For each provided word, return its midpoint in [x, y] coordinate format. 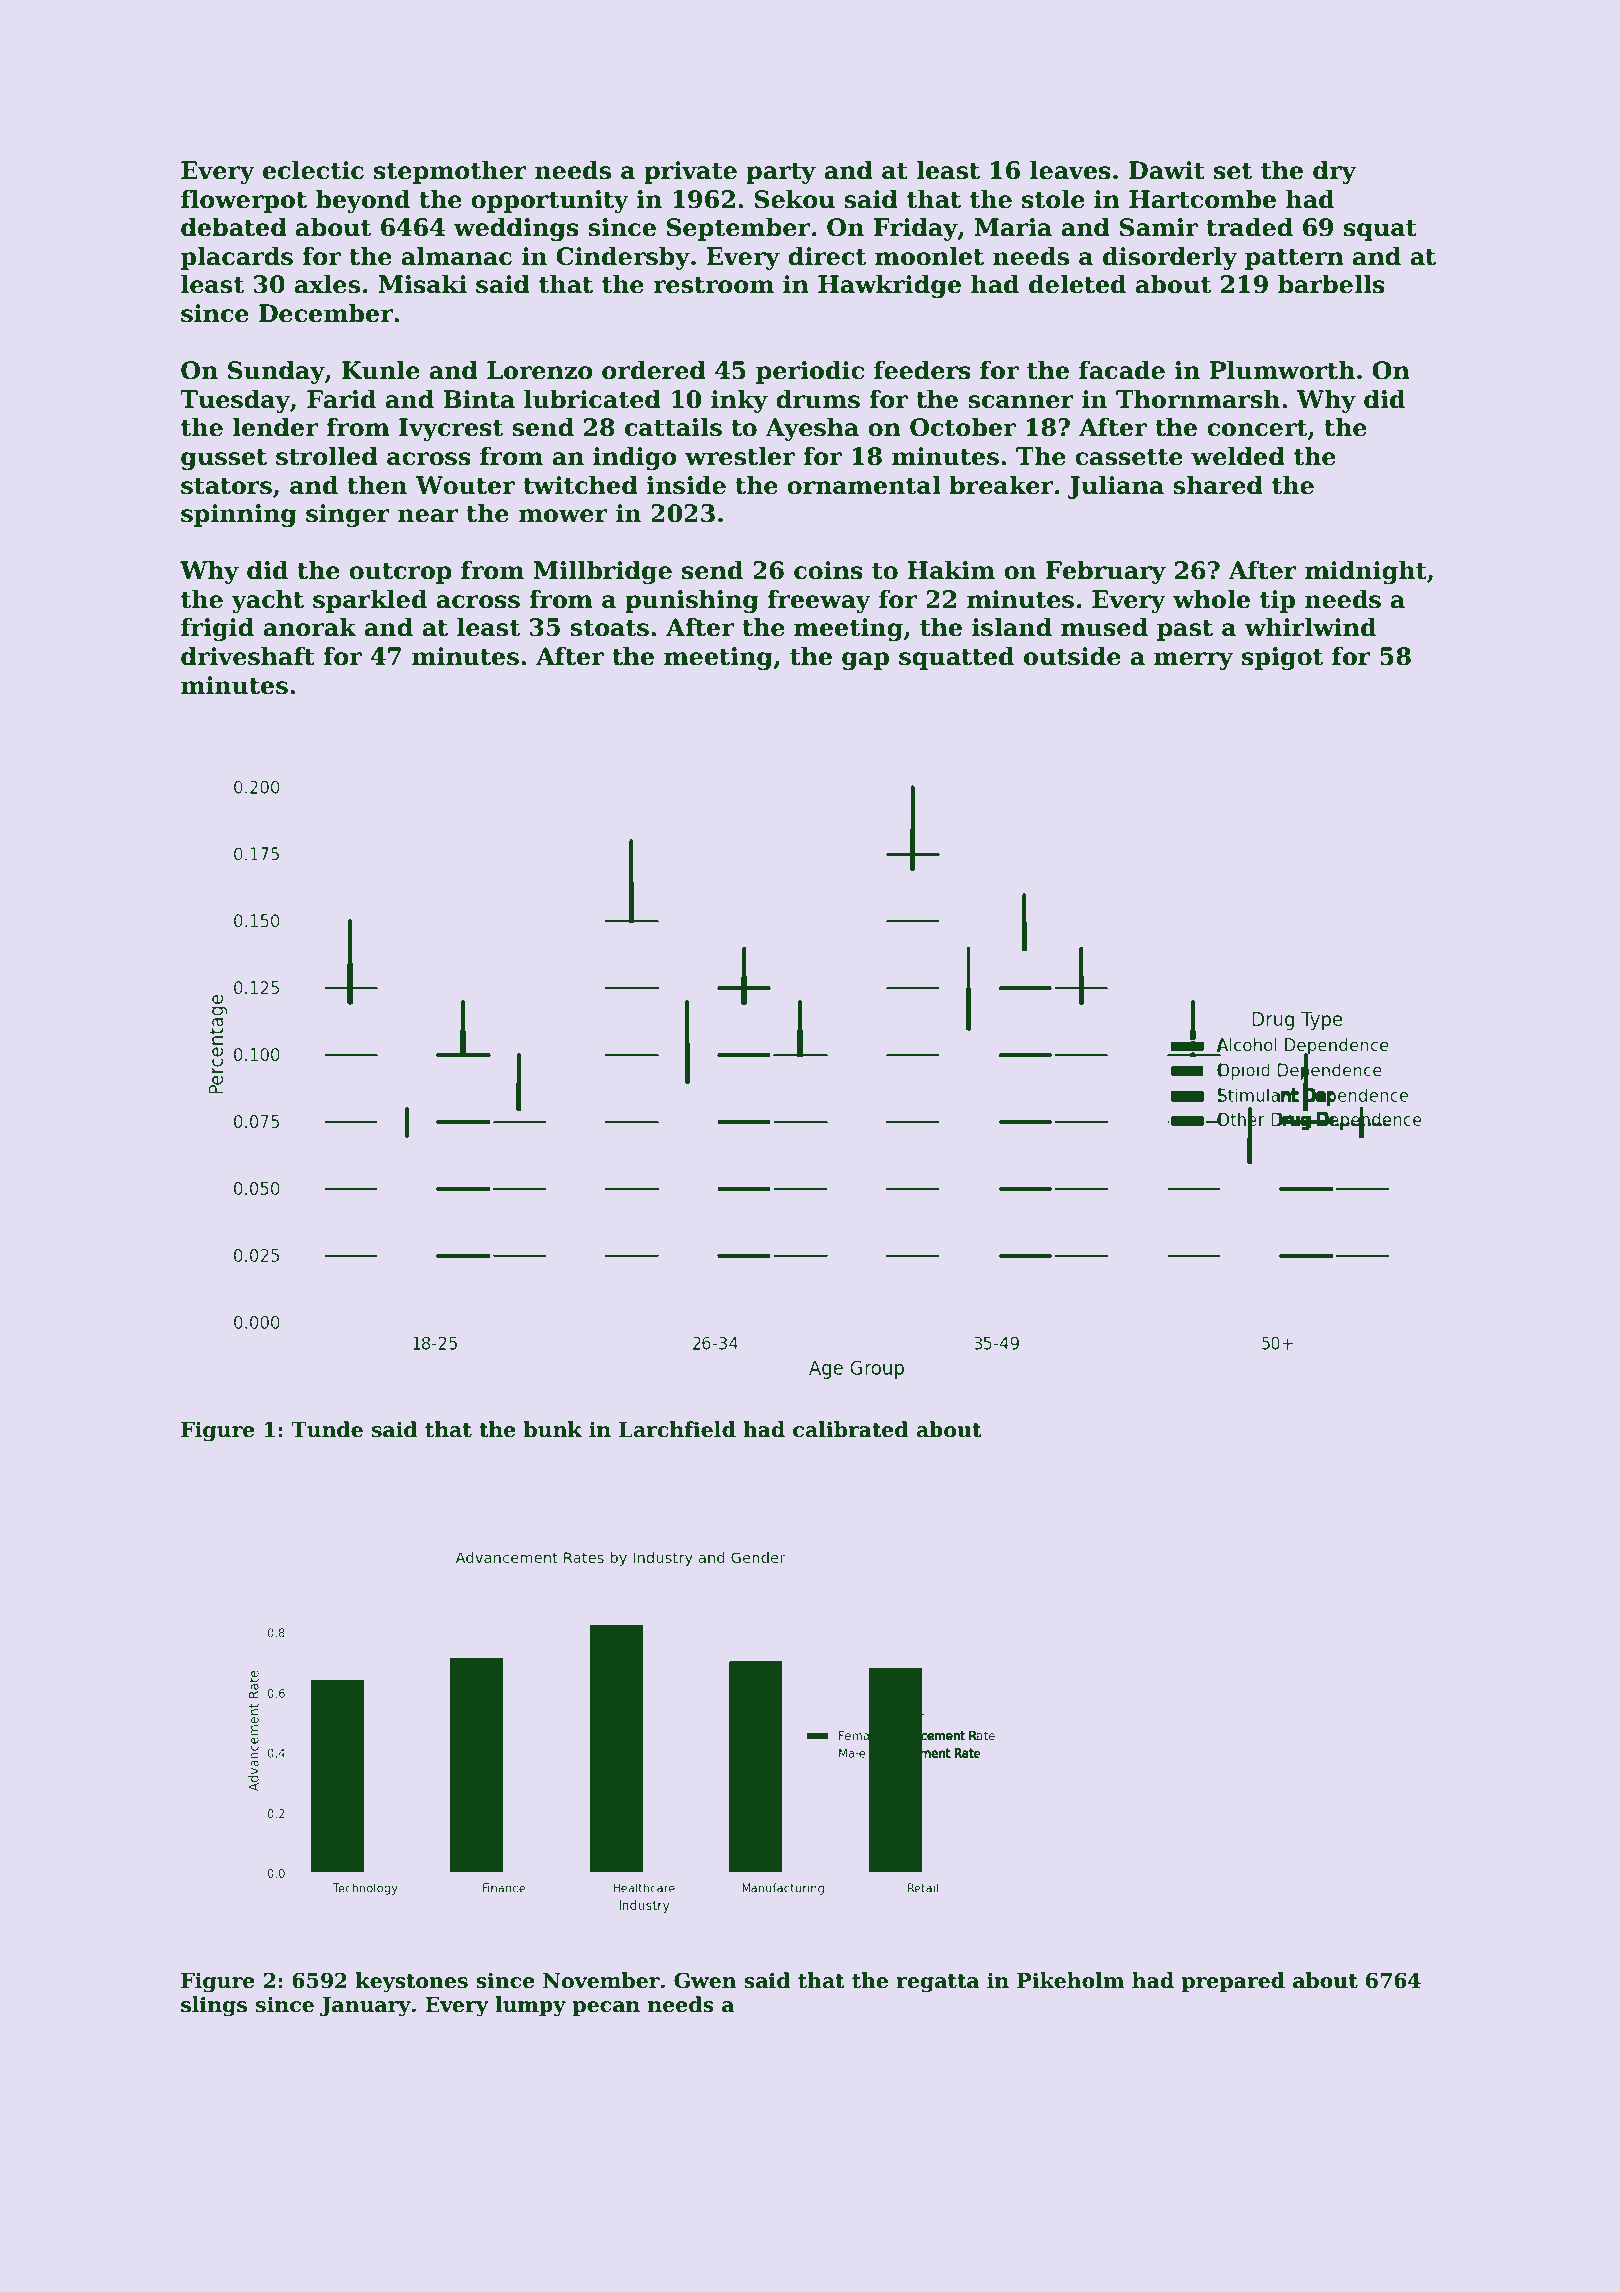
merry [1193, 661]
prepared [1233, 1982]
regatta [937, 1983]
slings [214, 2006]
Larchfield [677, 1429]
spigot [1282, 658]
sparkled [370, 601]
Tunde [327, 1429]
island [1012, 627]
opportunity [550, 201]
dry [1334, 172]
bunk [552, 1429]
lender [275, 427]
